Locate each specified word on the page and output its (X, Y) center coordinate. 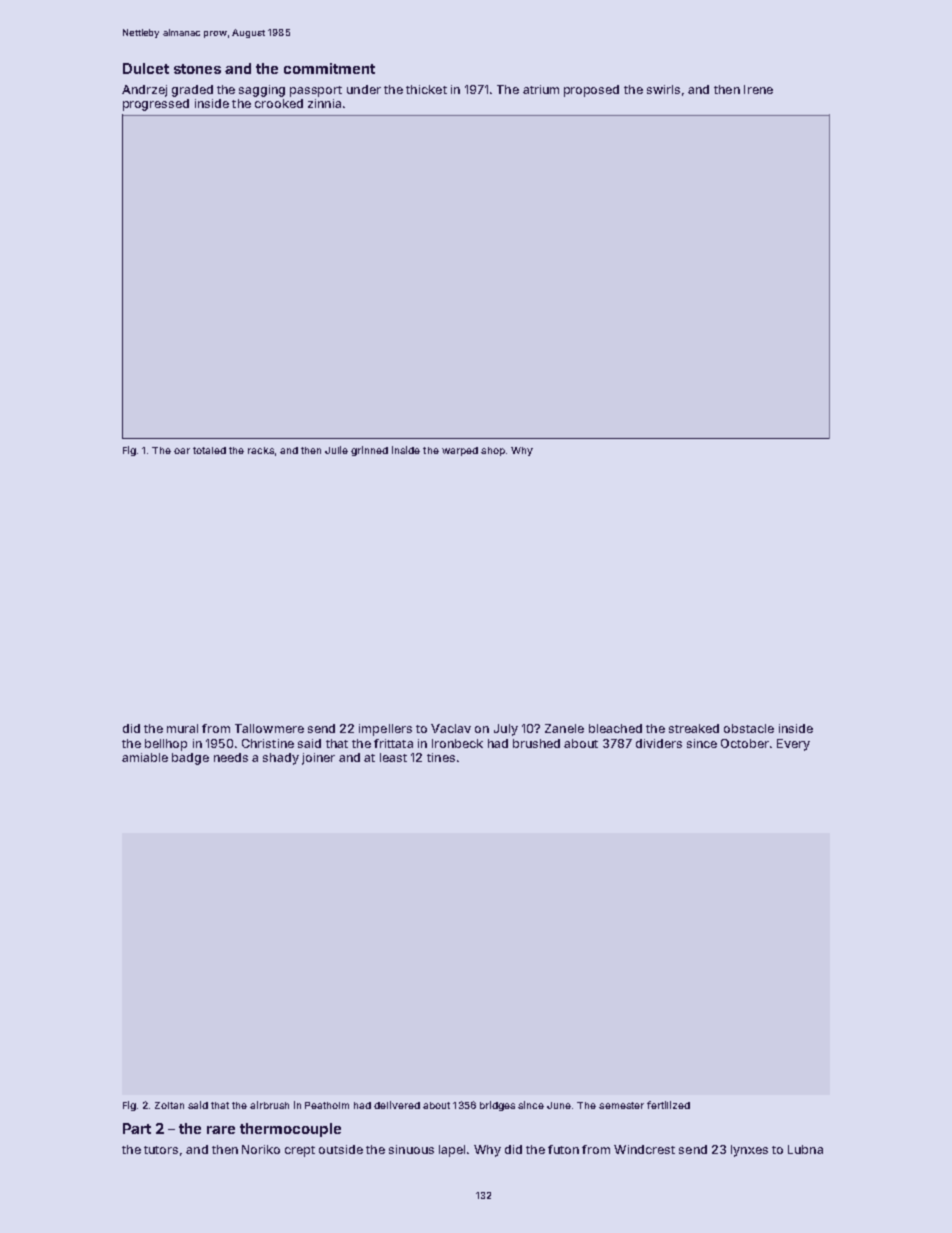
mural (182, 728)
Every (793, 745)
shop (493, 451)
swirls (663, 89)
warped (460, 451)
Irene (758, 89)
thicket (426, 89)
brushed (536, 743)
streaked (694, 728)
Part (137, 1128)
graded (192, 91)
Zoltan (169, 1105)
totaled (209, 450)
